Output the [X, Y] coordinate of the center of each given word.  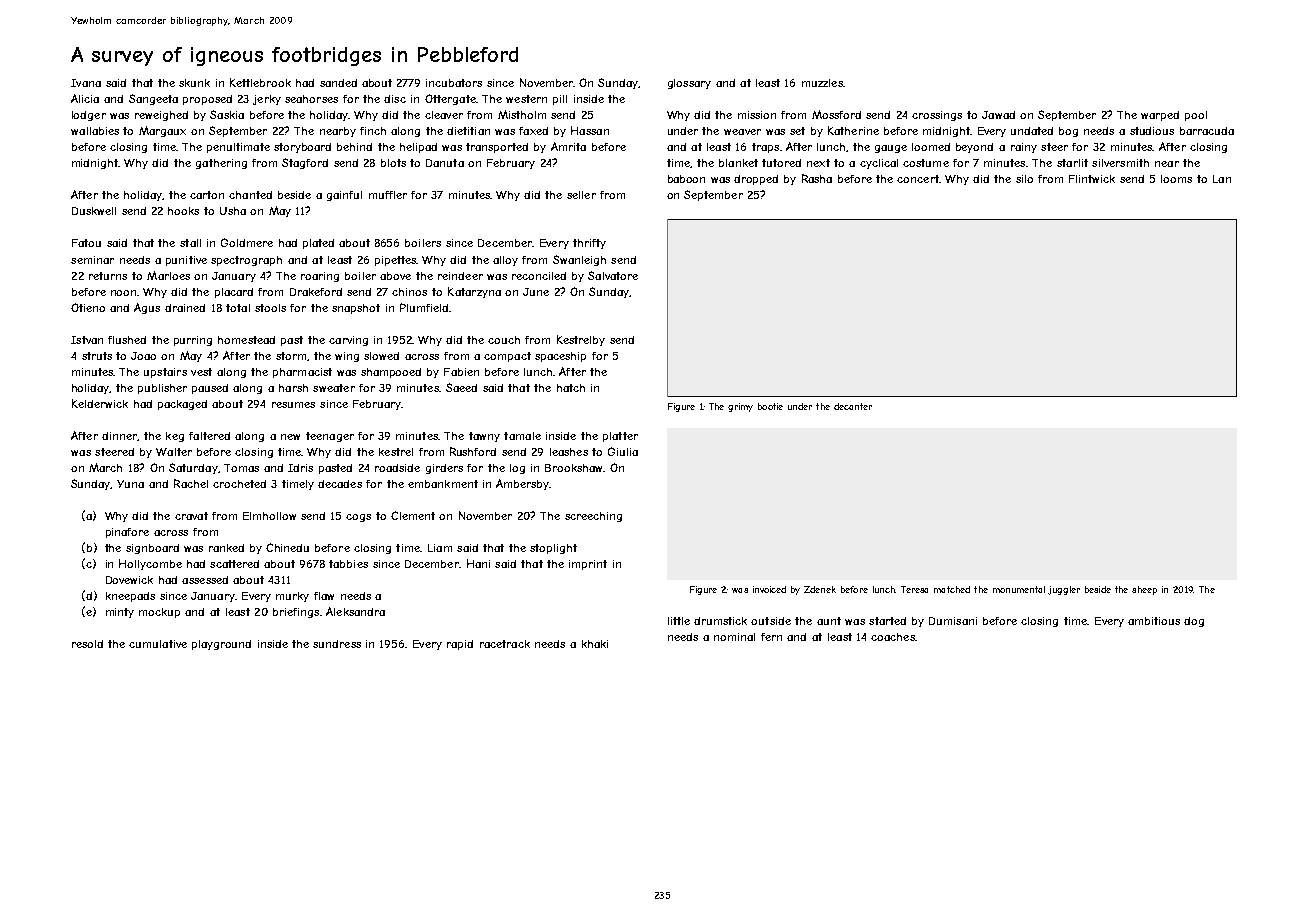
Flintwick [1092, 179]
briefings [296, 613]
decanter [853, 406]
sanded [338, 83]
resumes [293, 405]
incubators [454, 83]
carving [348, 341]
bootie [770, 406]
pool [1196, 116]
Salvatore [613, 275]
